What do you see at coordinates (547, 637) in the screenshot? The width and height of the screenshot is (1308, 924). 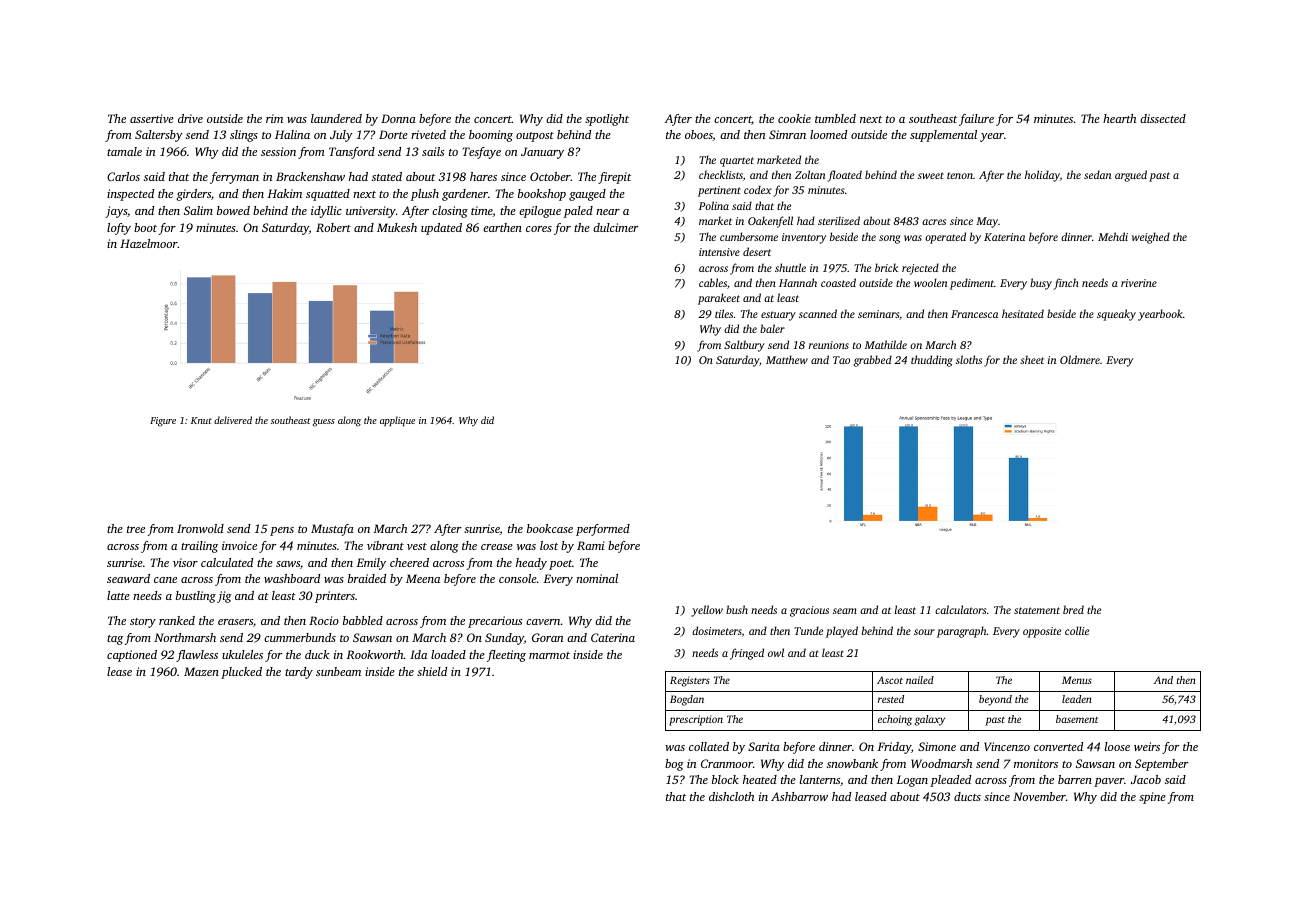 I see `Goran` at bounding box center [547, 637].
